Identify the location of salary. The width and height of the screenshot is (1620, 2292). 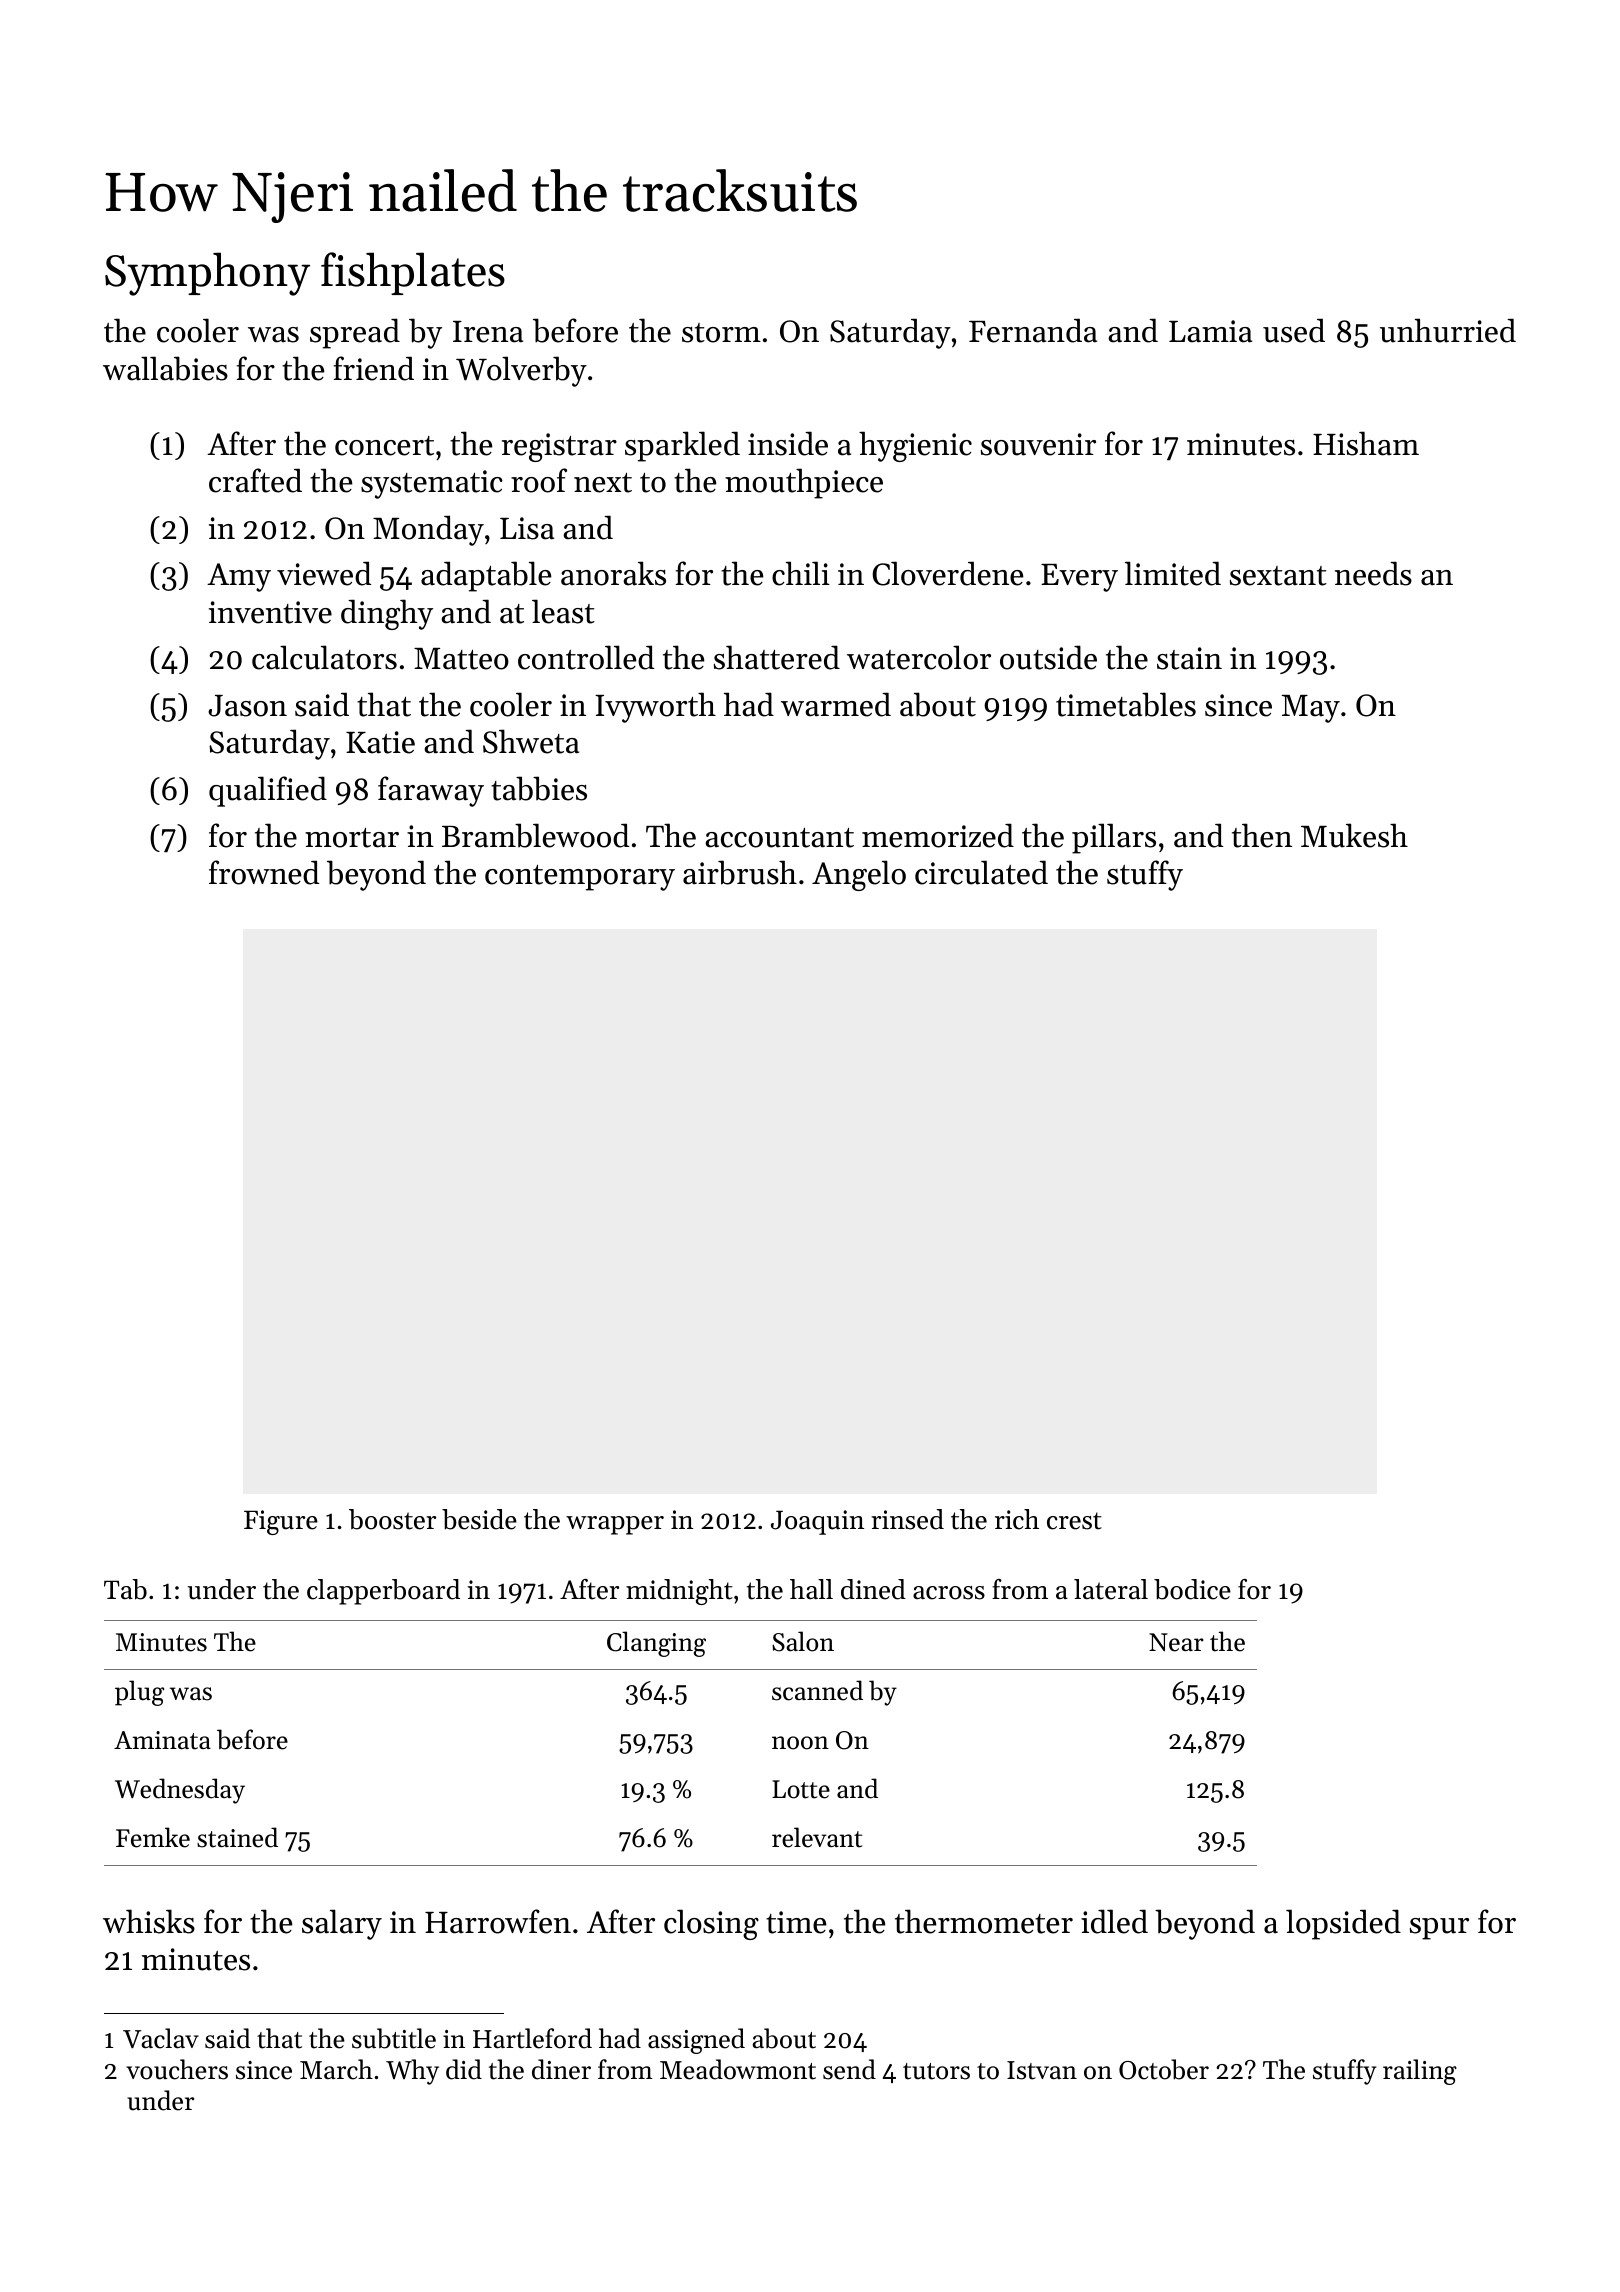
(342, 1924).
